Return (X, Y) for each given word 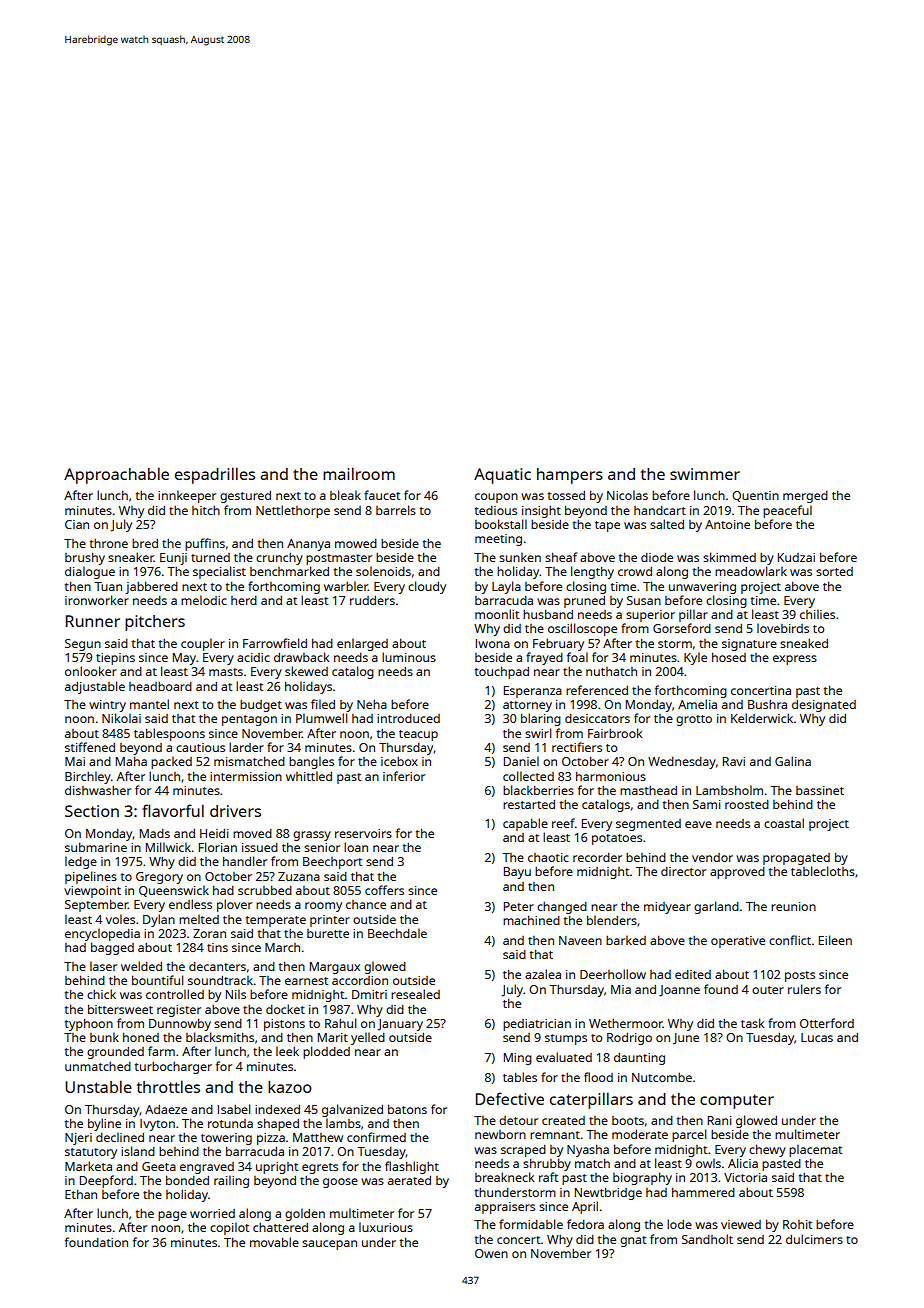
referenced (597, 690)
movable (274, 1242)
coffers (384, 890)
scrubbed (265, 890)
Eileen (835, 940)
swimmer (705, 474)
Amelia (697, 704)
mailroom (359, 473)
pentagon (249, 720)
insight (541, 512)
